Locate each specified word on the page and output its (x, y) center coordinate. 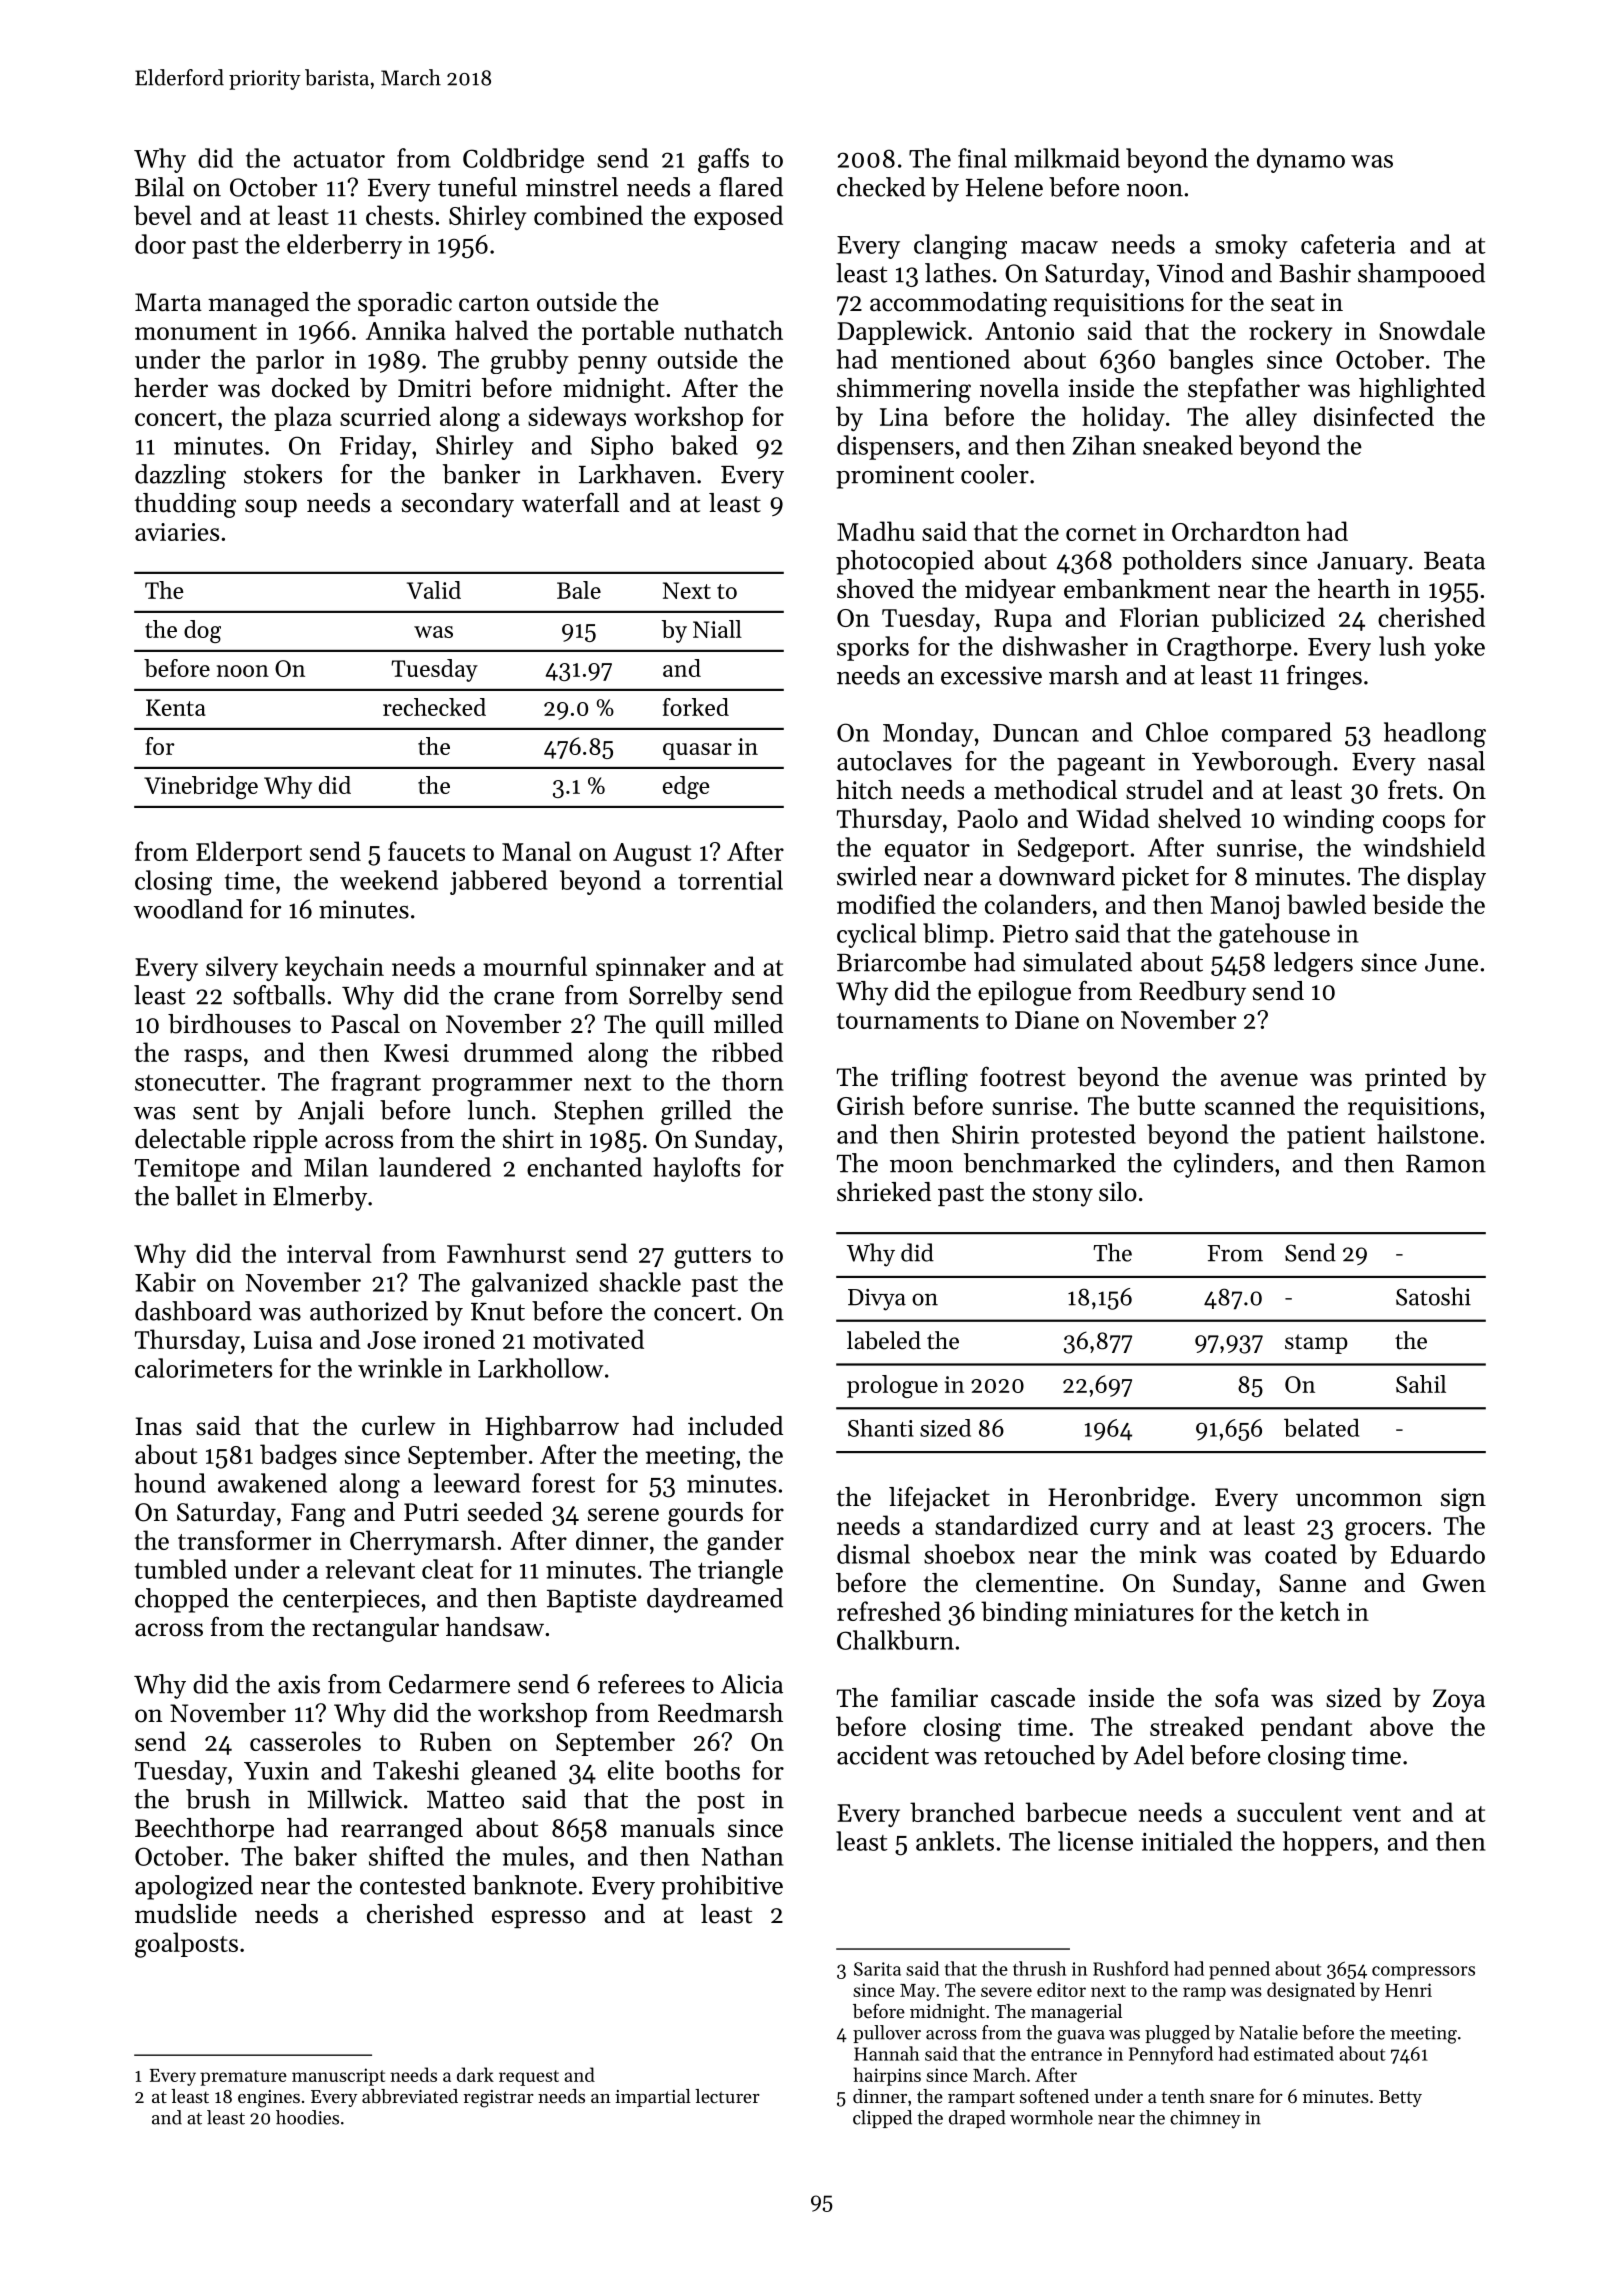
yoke (1459, 648)
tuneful (477, 187)
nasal (1456, 761)
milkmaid (1067, 158)
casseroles (305, 1741)
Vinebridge (201, 787)
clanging (960, 247)
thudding (185, 505)
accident (883, 1755)
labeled (884, 1340)
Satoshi (1433, 1296)
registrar (498, 2099)
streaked (1197, 1726)
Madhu (876, 531)
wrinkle (400, 1368)
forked (696, 707)
